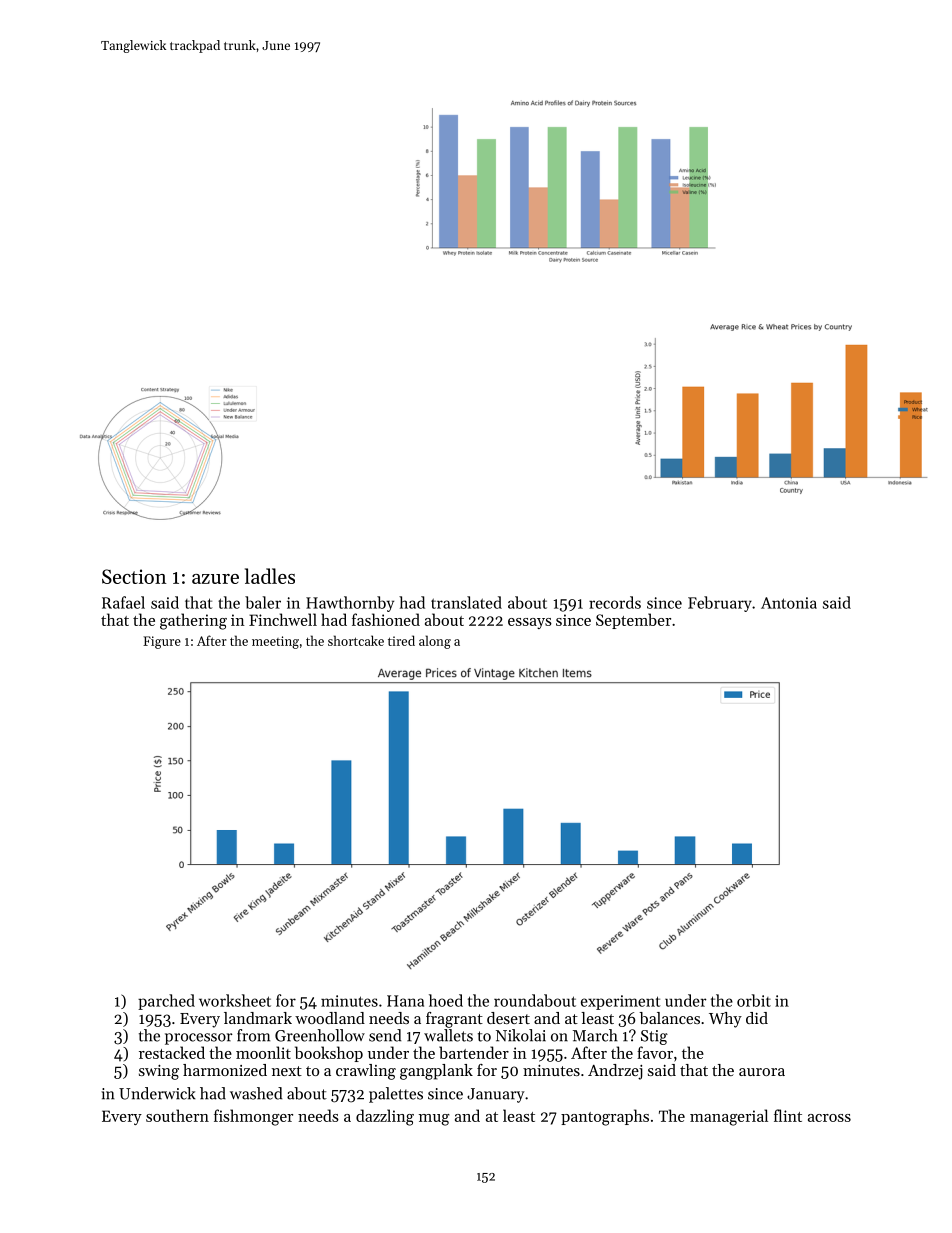  I want to click on records, so click(615, 602).
